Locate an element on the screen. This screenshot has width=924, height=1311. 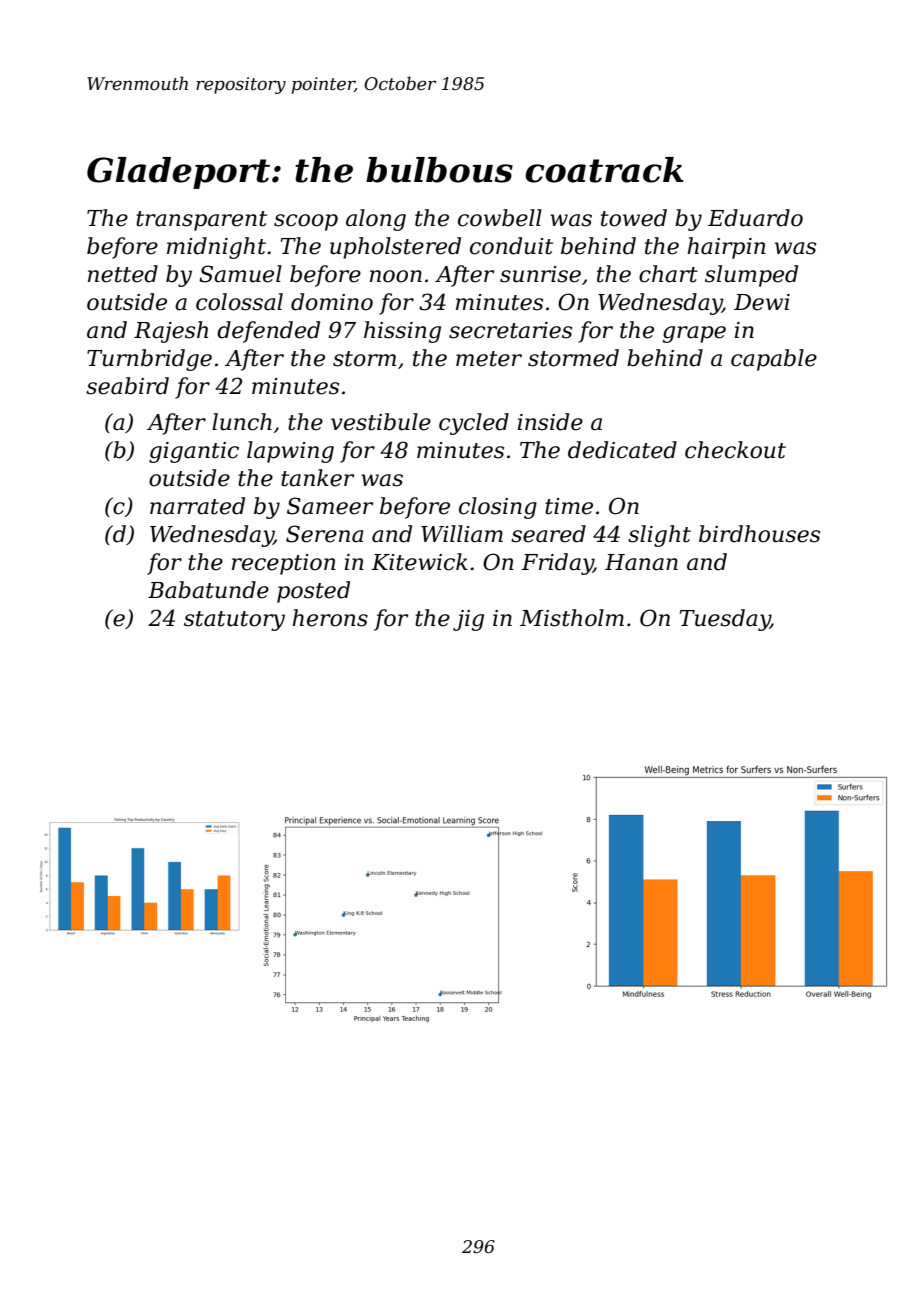
gigantic is located at coordinates (194, 452).
